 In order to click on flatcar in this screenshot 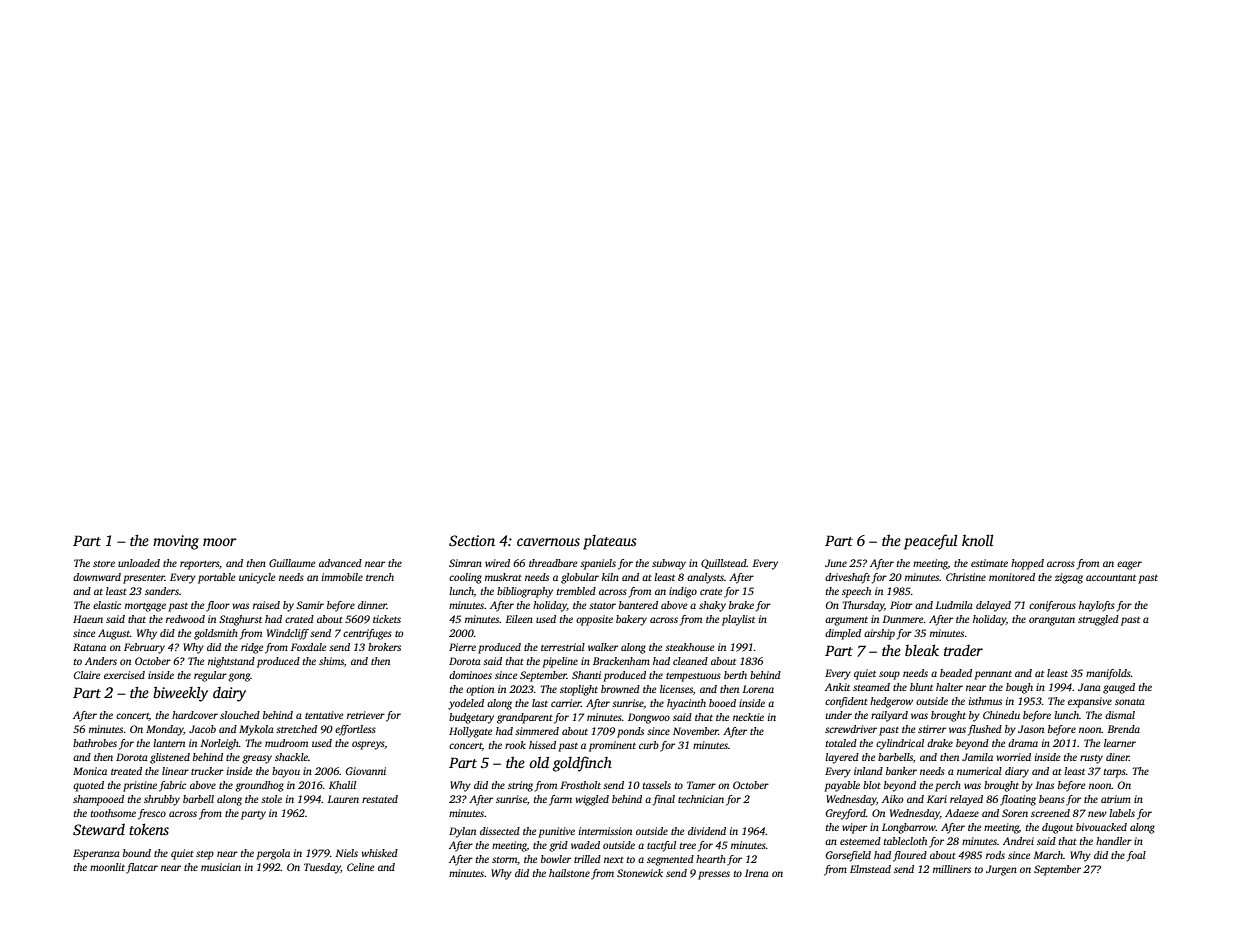, I will do `click(142, 868)`.
